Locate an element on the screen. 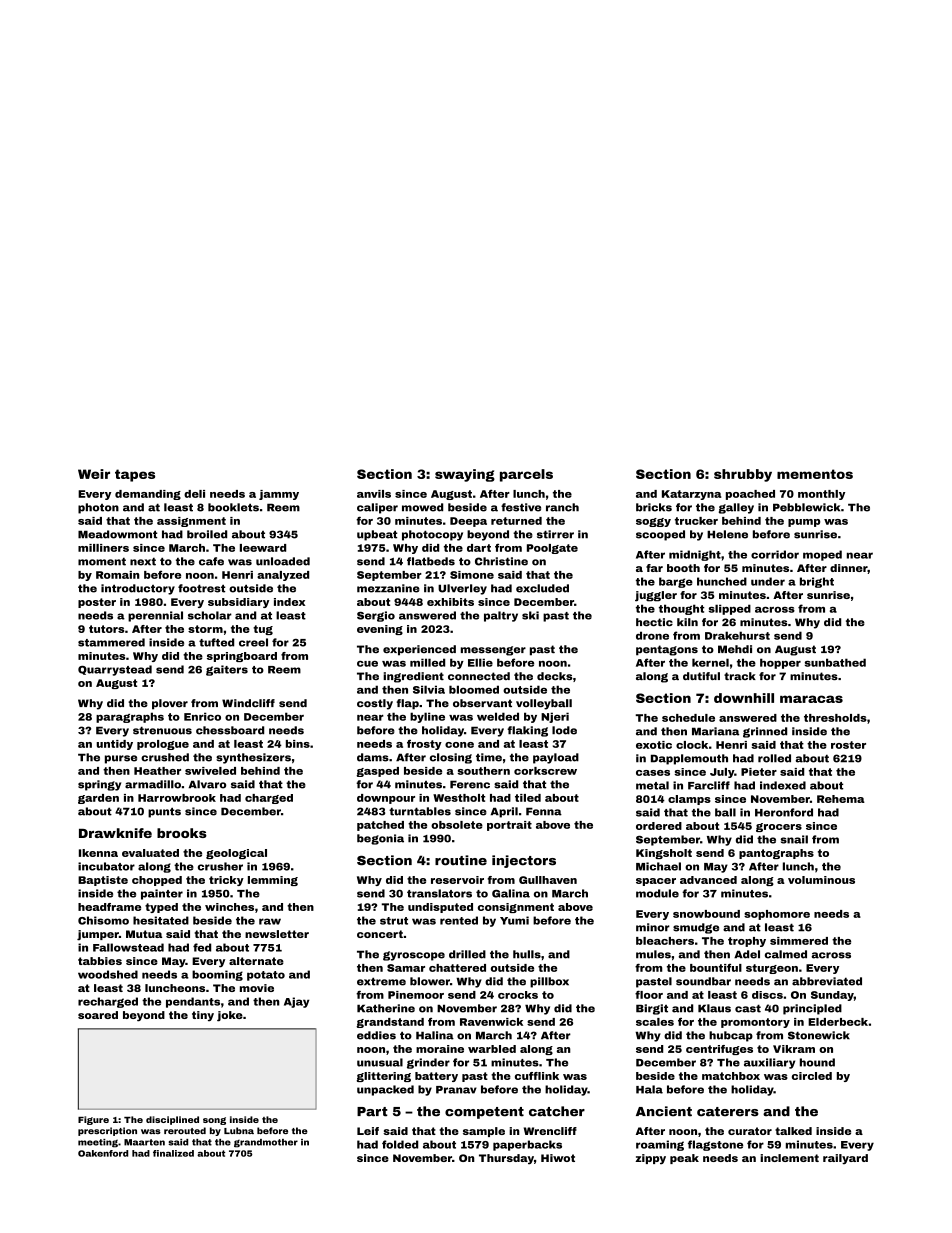  parcels is located at coordinates (526, 475).
